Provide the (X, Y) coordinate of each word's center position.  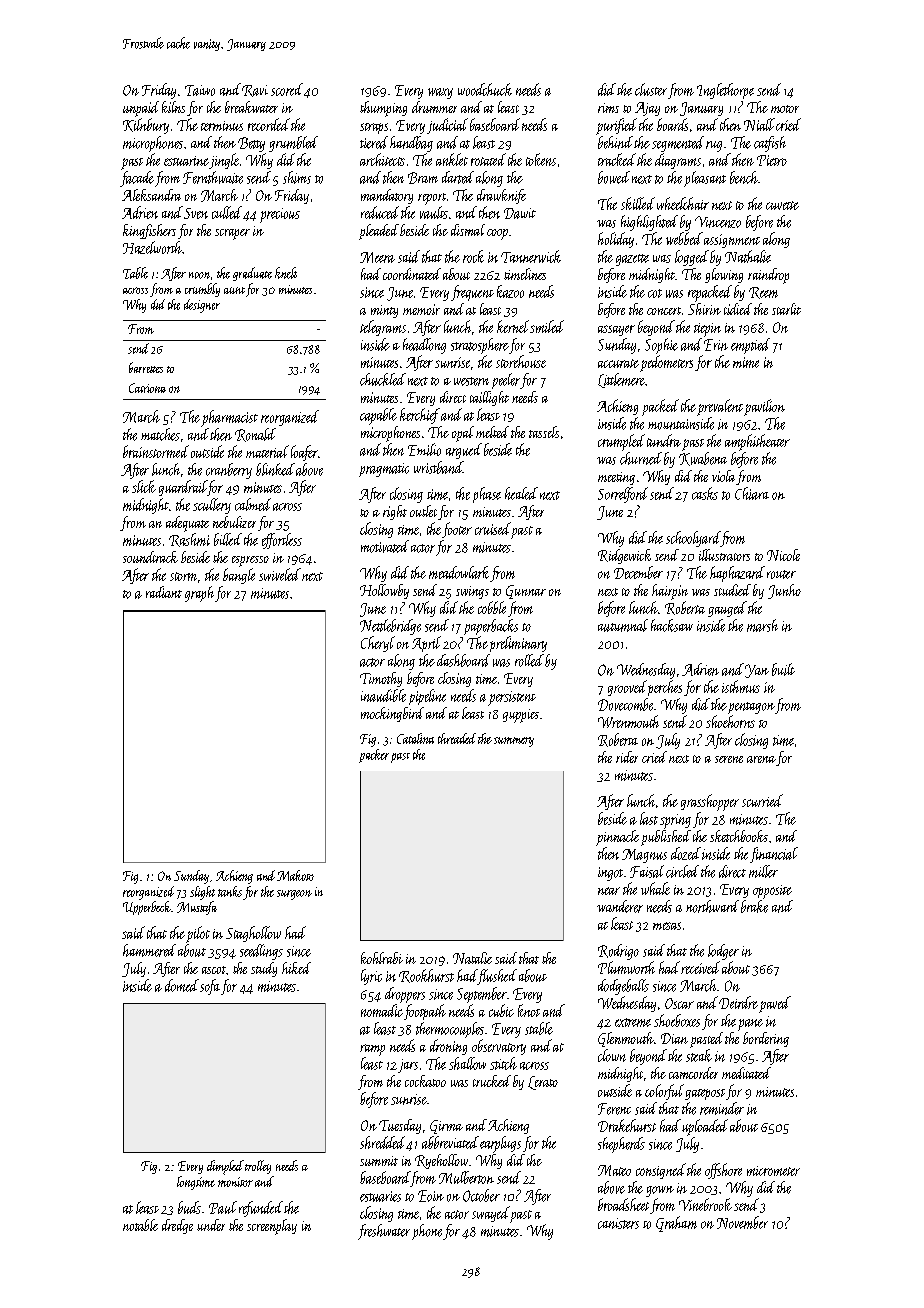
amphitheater (757, 442)
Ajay (647, 109)
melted (492, 432)
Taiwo (200, 90)
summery (514, 742)
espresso (250, 561)
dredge (177, 1226)
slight (202, 893)
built (783, 669)
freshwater (384, 1232)
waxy (440, 93)
